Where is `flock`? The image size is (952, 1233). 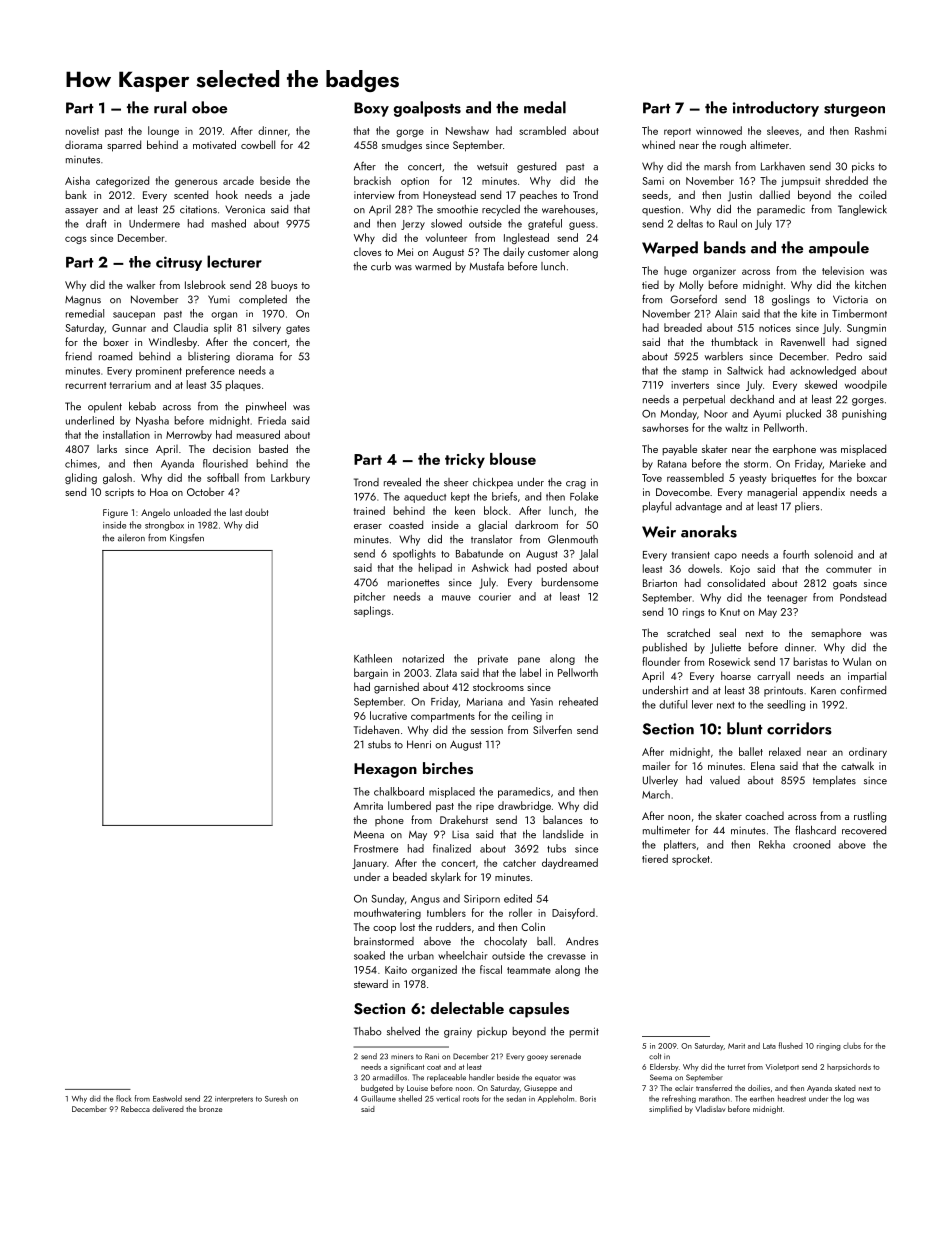 flock is located at coordinates (124, 1098).
